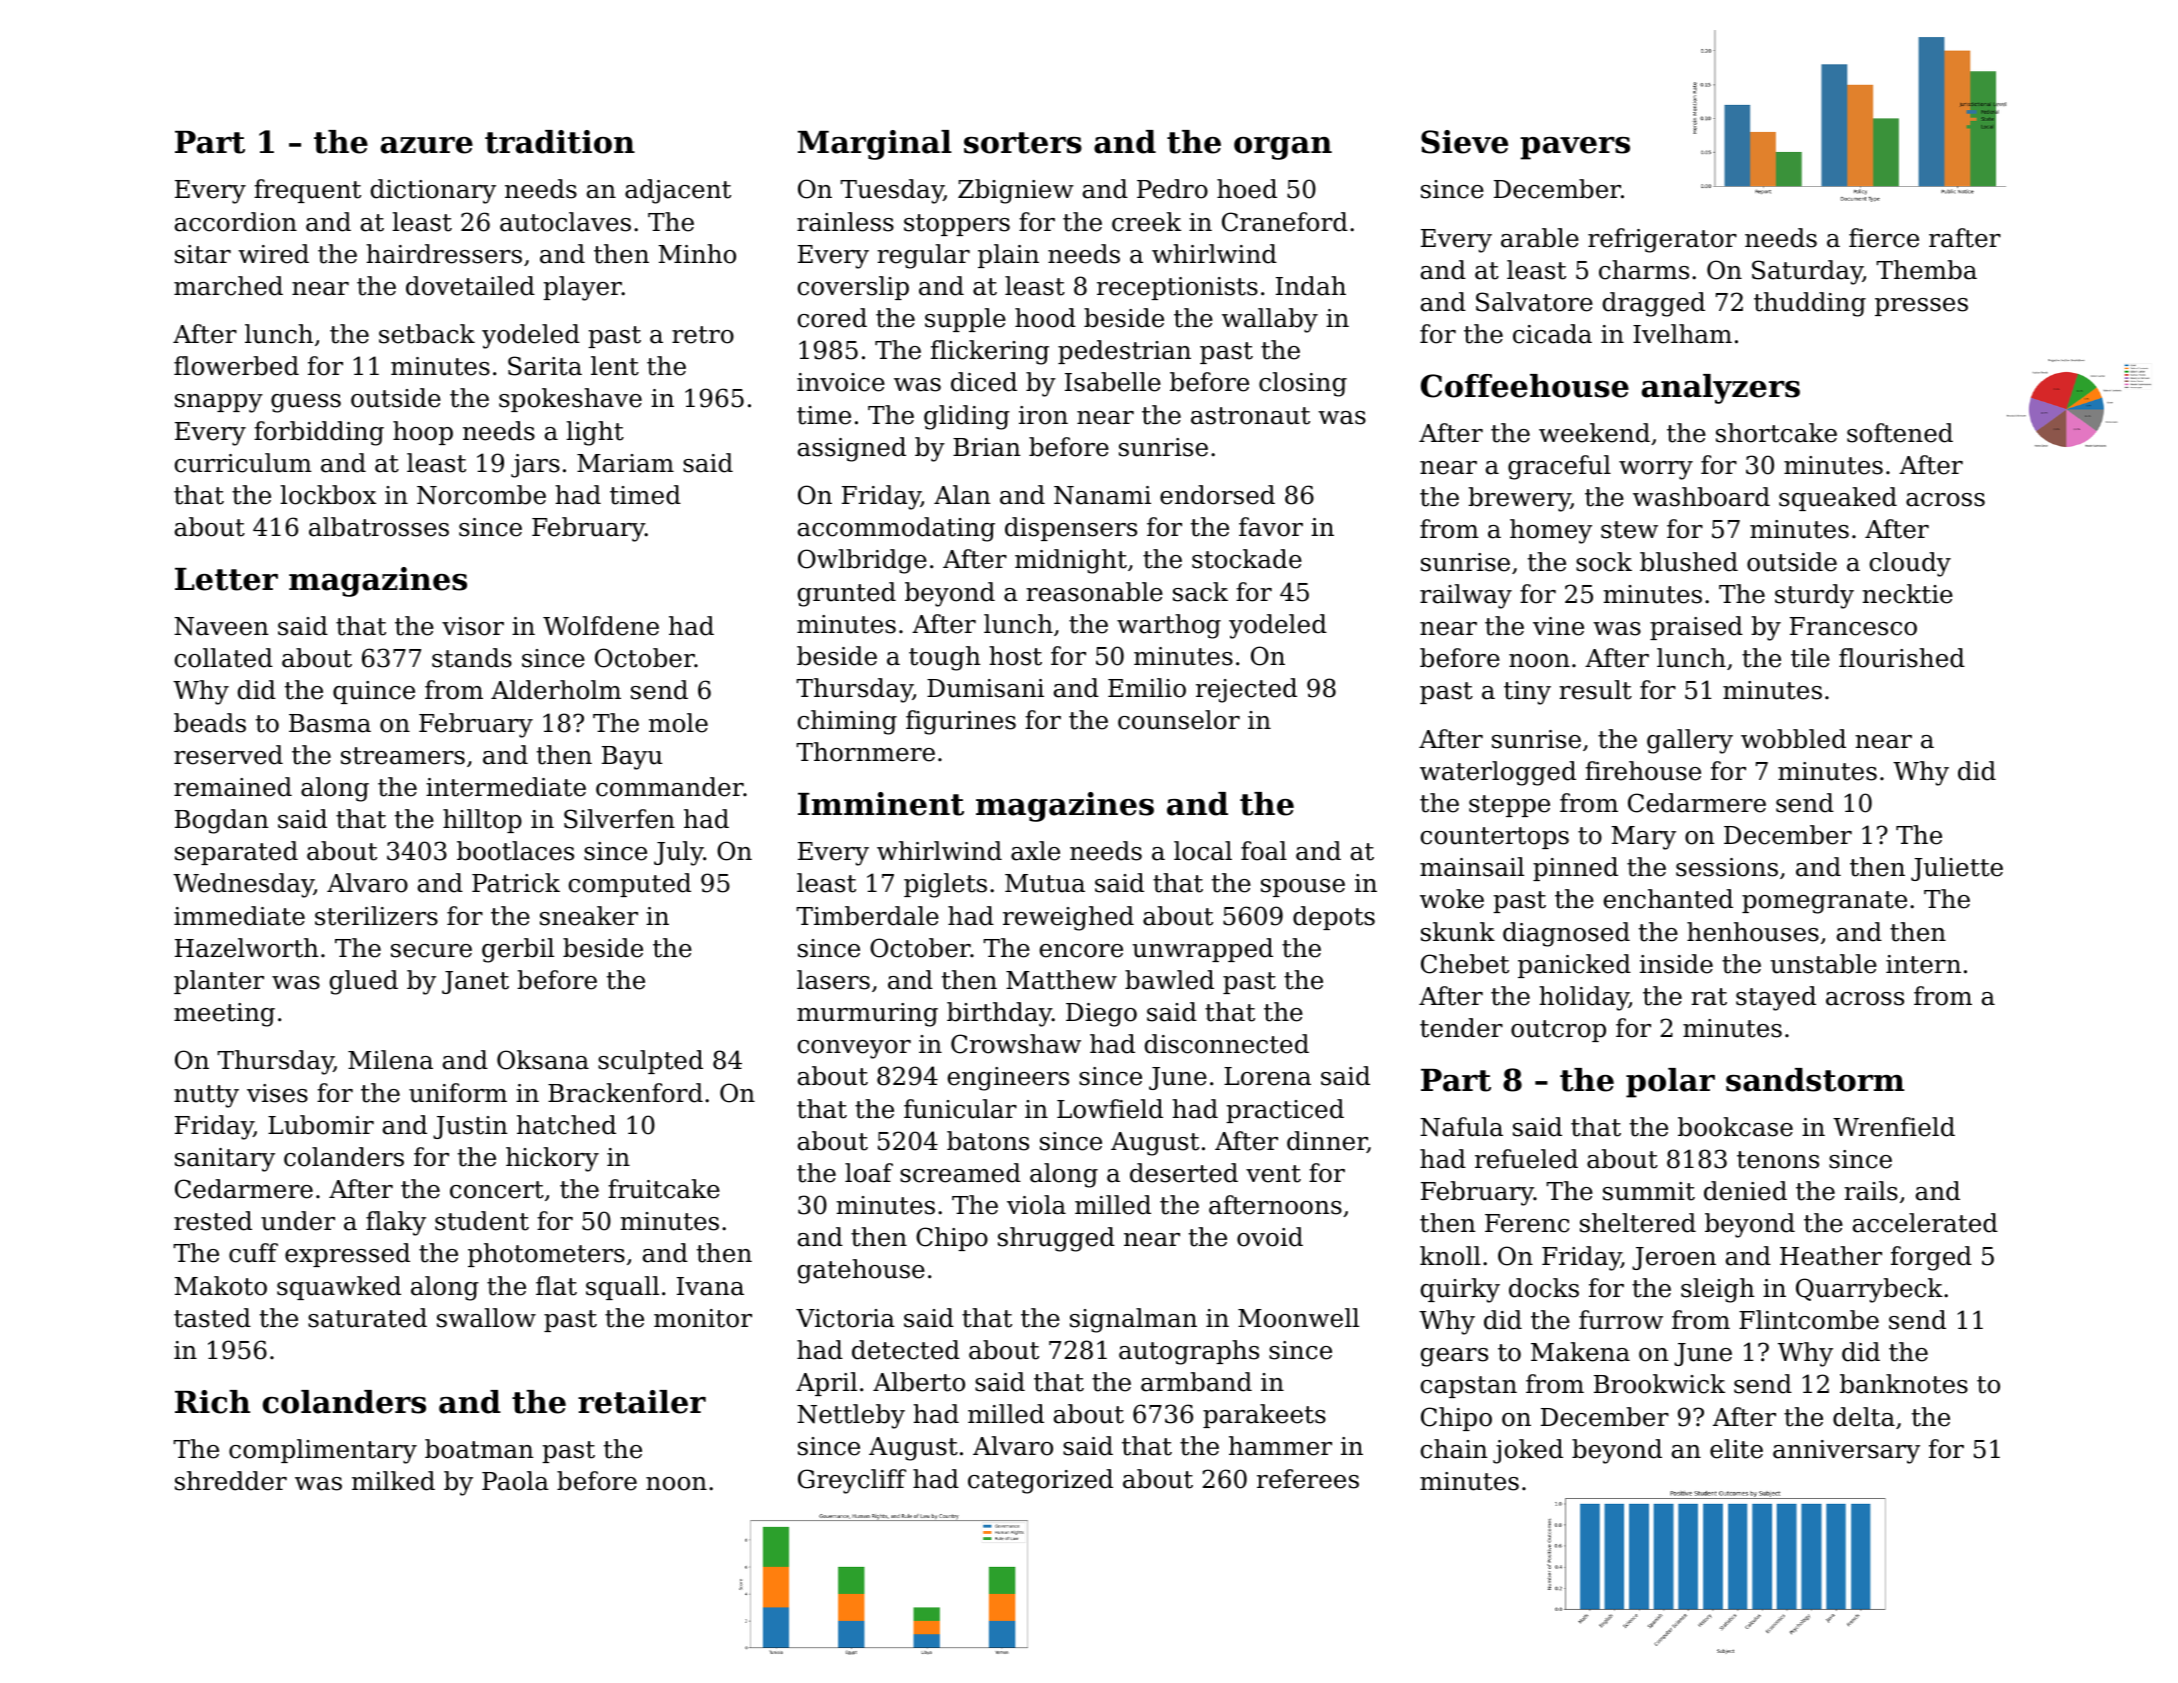 The image size is (2178, 1683). What do you see at coordinates (625, 463) in the image?
I see `Mariam` at bounding box center [625, 463].
